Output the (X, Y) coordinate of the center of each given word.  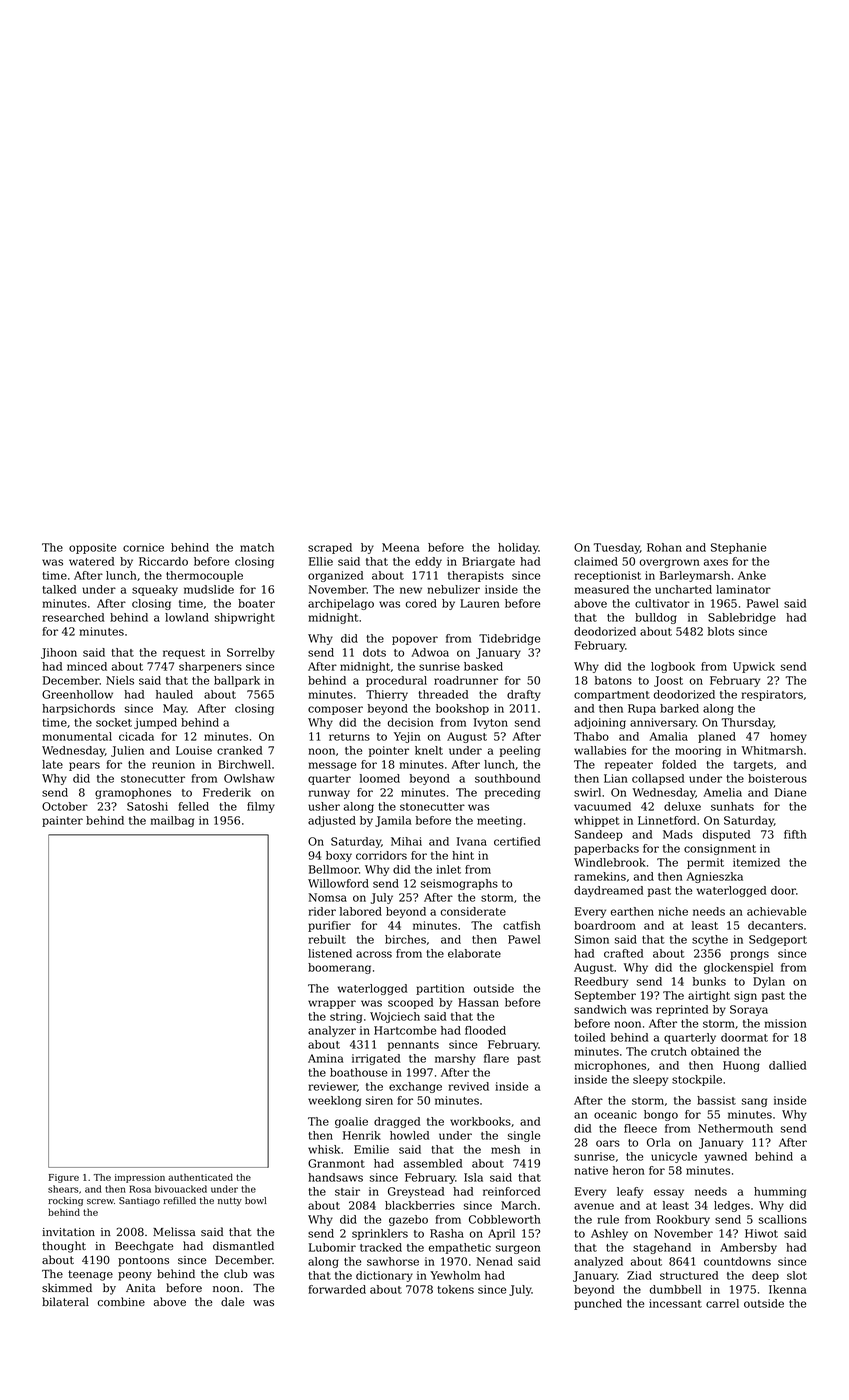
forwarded (337, 1289)
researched (73, 617)
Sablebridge (742, 618)
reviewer (333, 1086)
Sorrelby (251, 653)
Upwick (754, 667)
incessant (675, 1303)
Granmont (336, 1163)
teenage (90, 1275)
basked (483, 666)
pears (84, 766)
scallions (783, 1219)
